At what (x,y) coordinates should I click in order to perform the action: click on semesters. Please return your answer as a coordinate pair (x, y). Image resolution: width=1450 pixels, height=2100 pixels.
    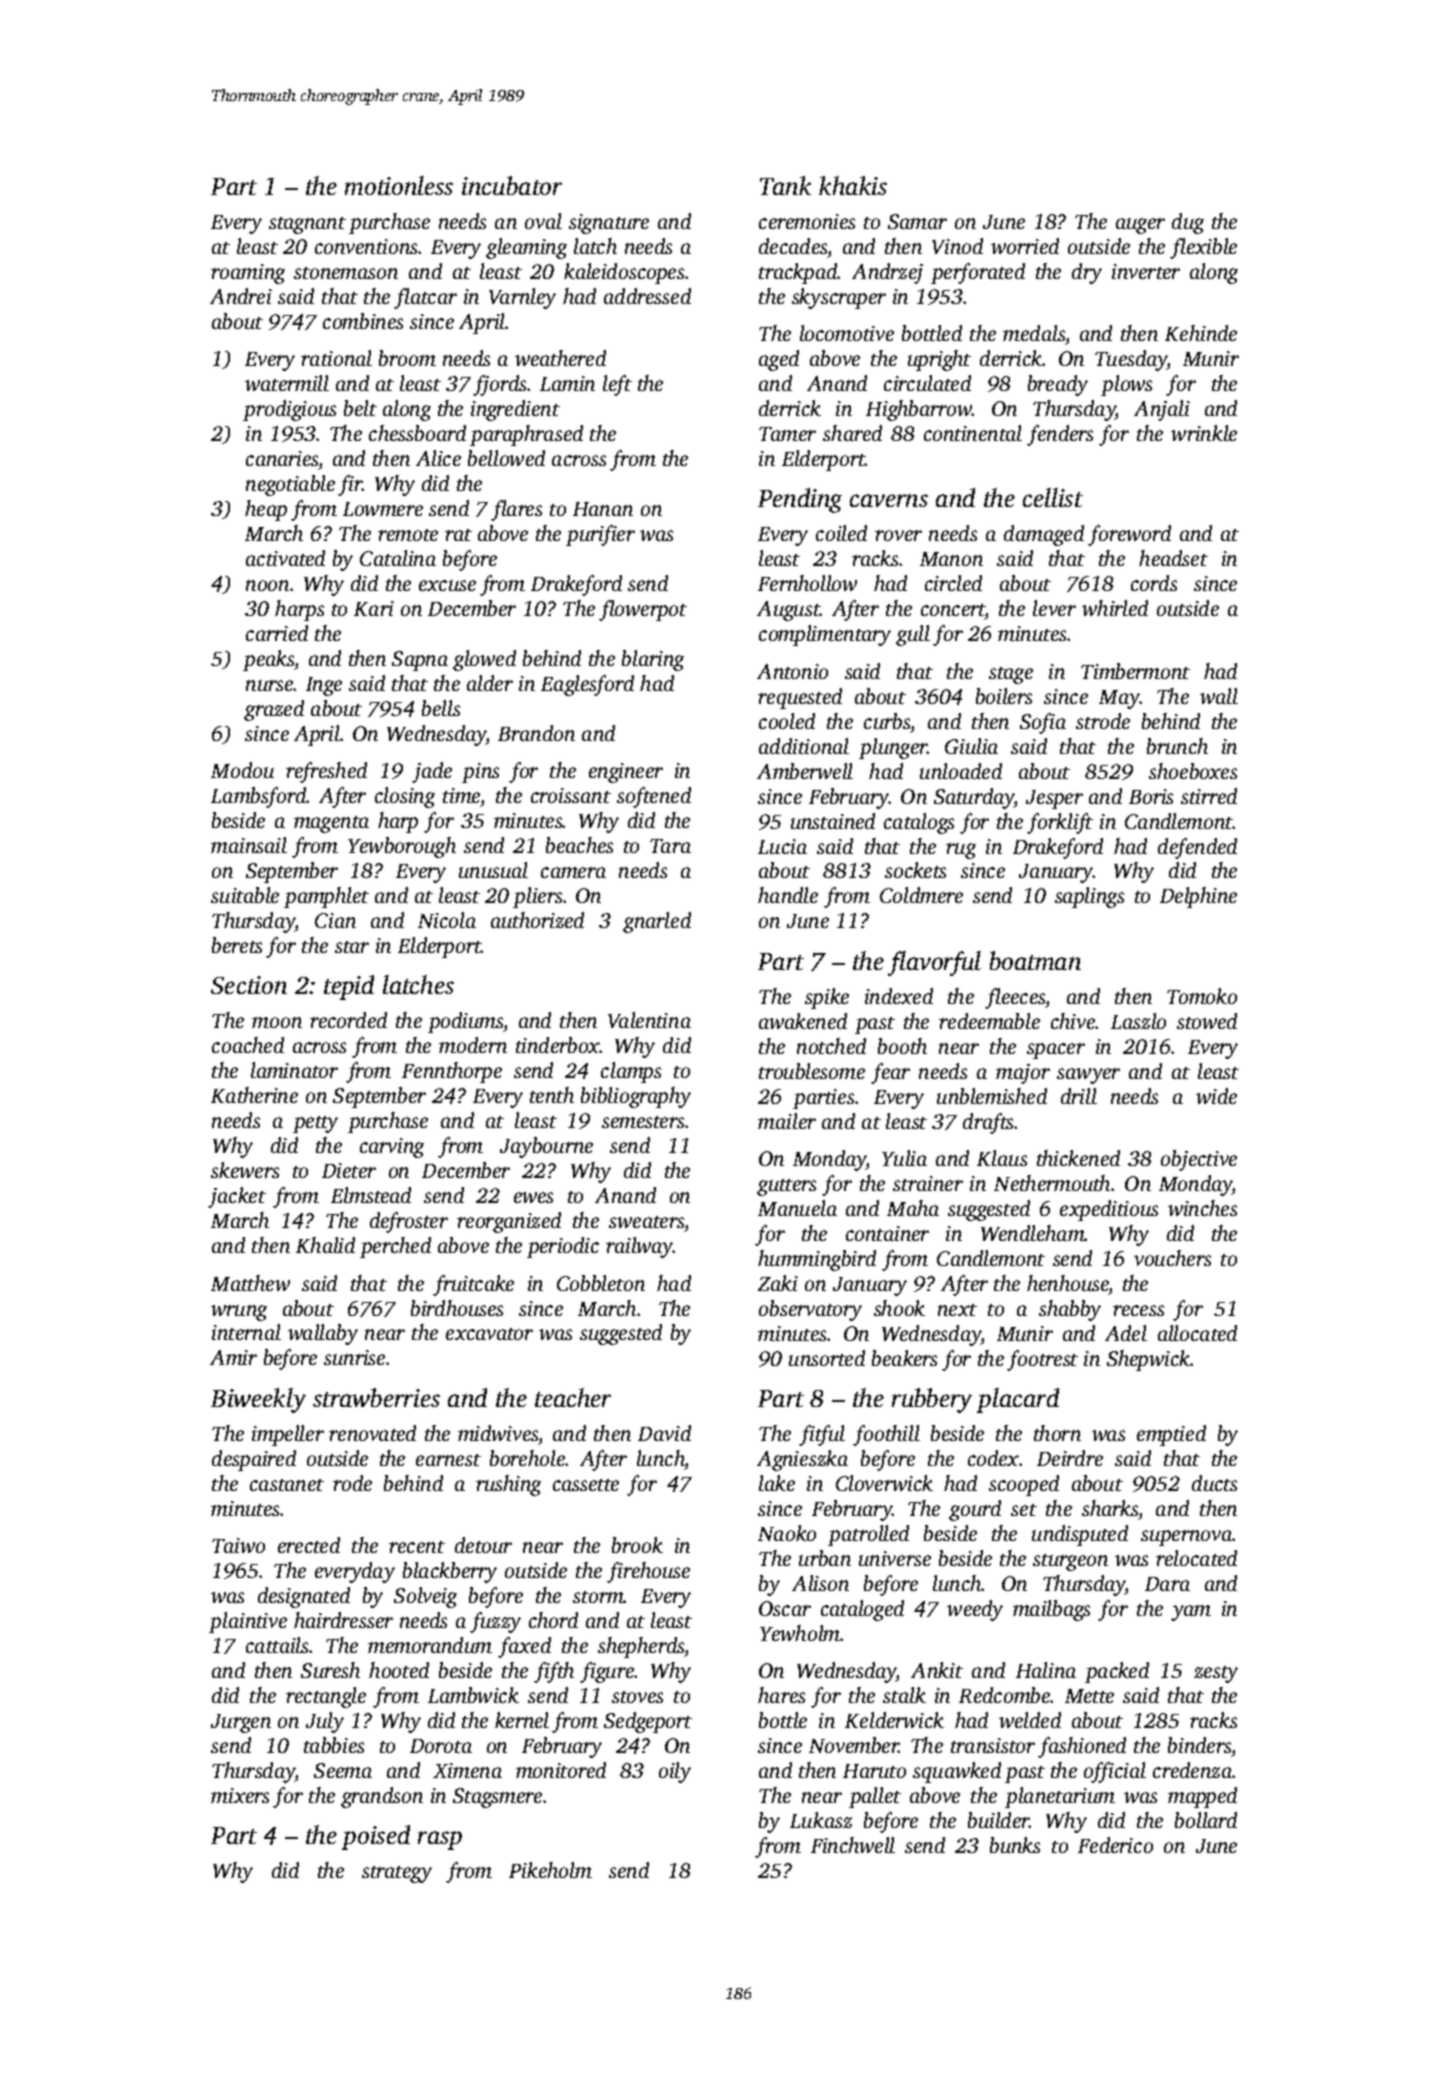
    Looking at the image, I should click on (643, 1122).
